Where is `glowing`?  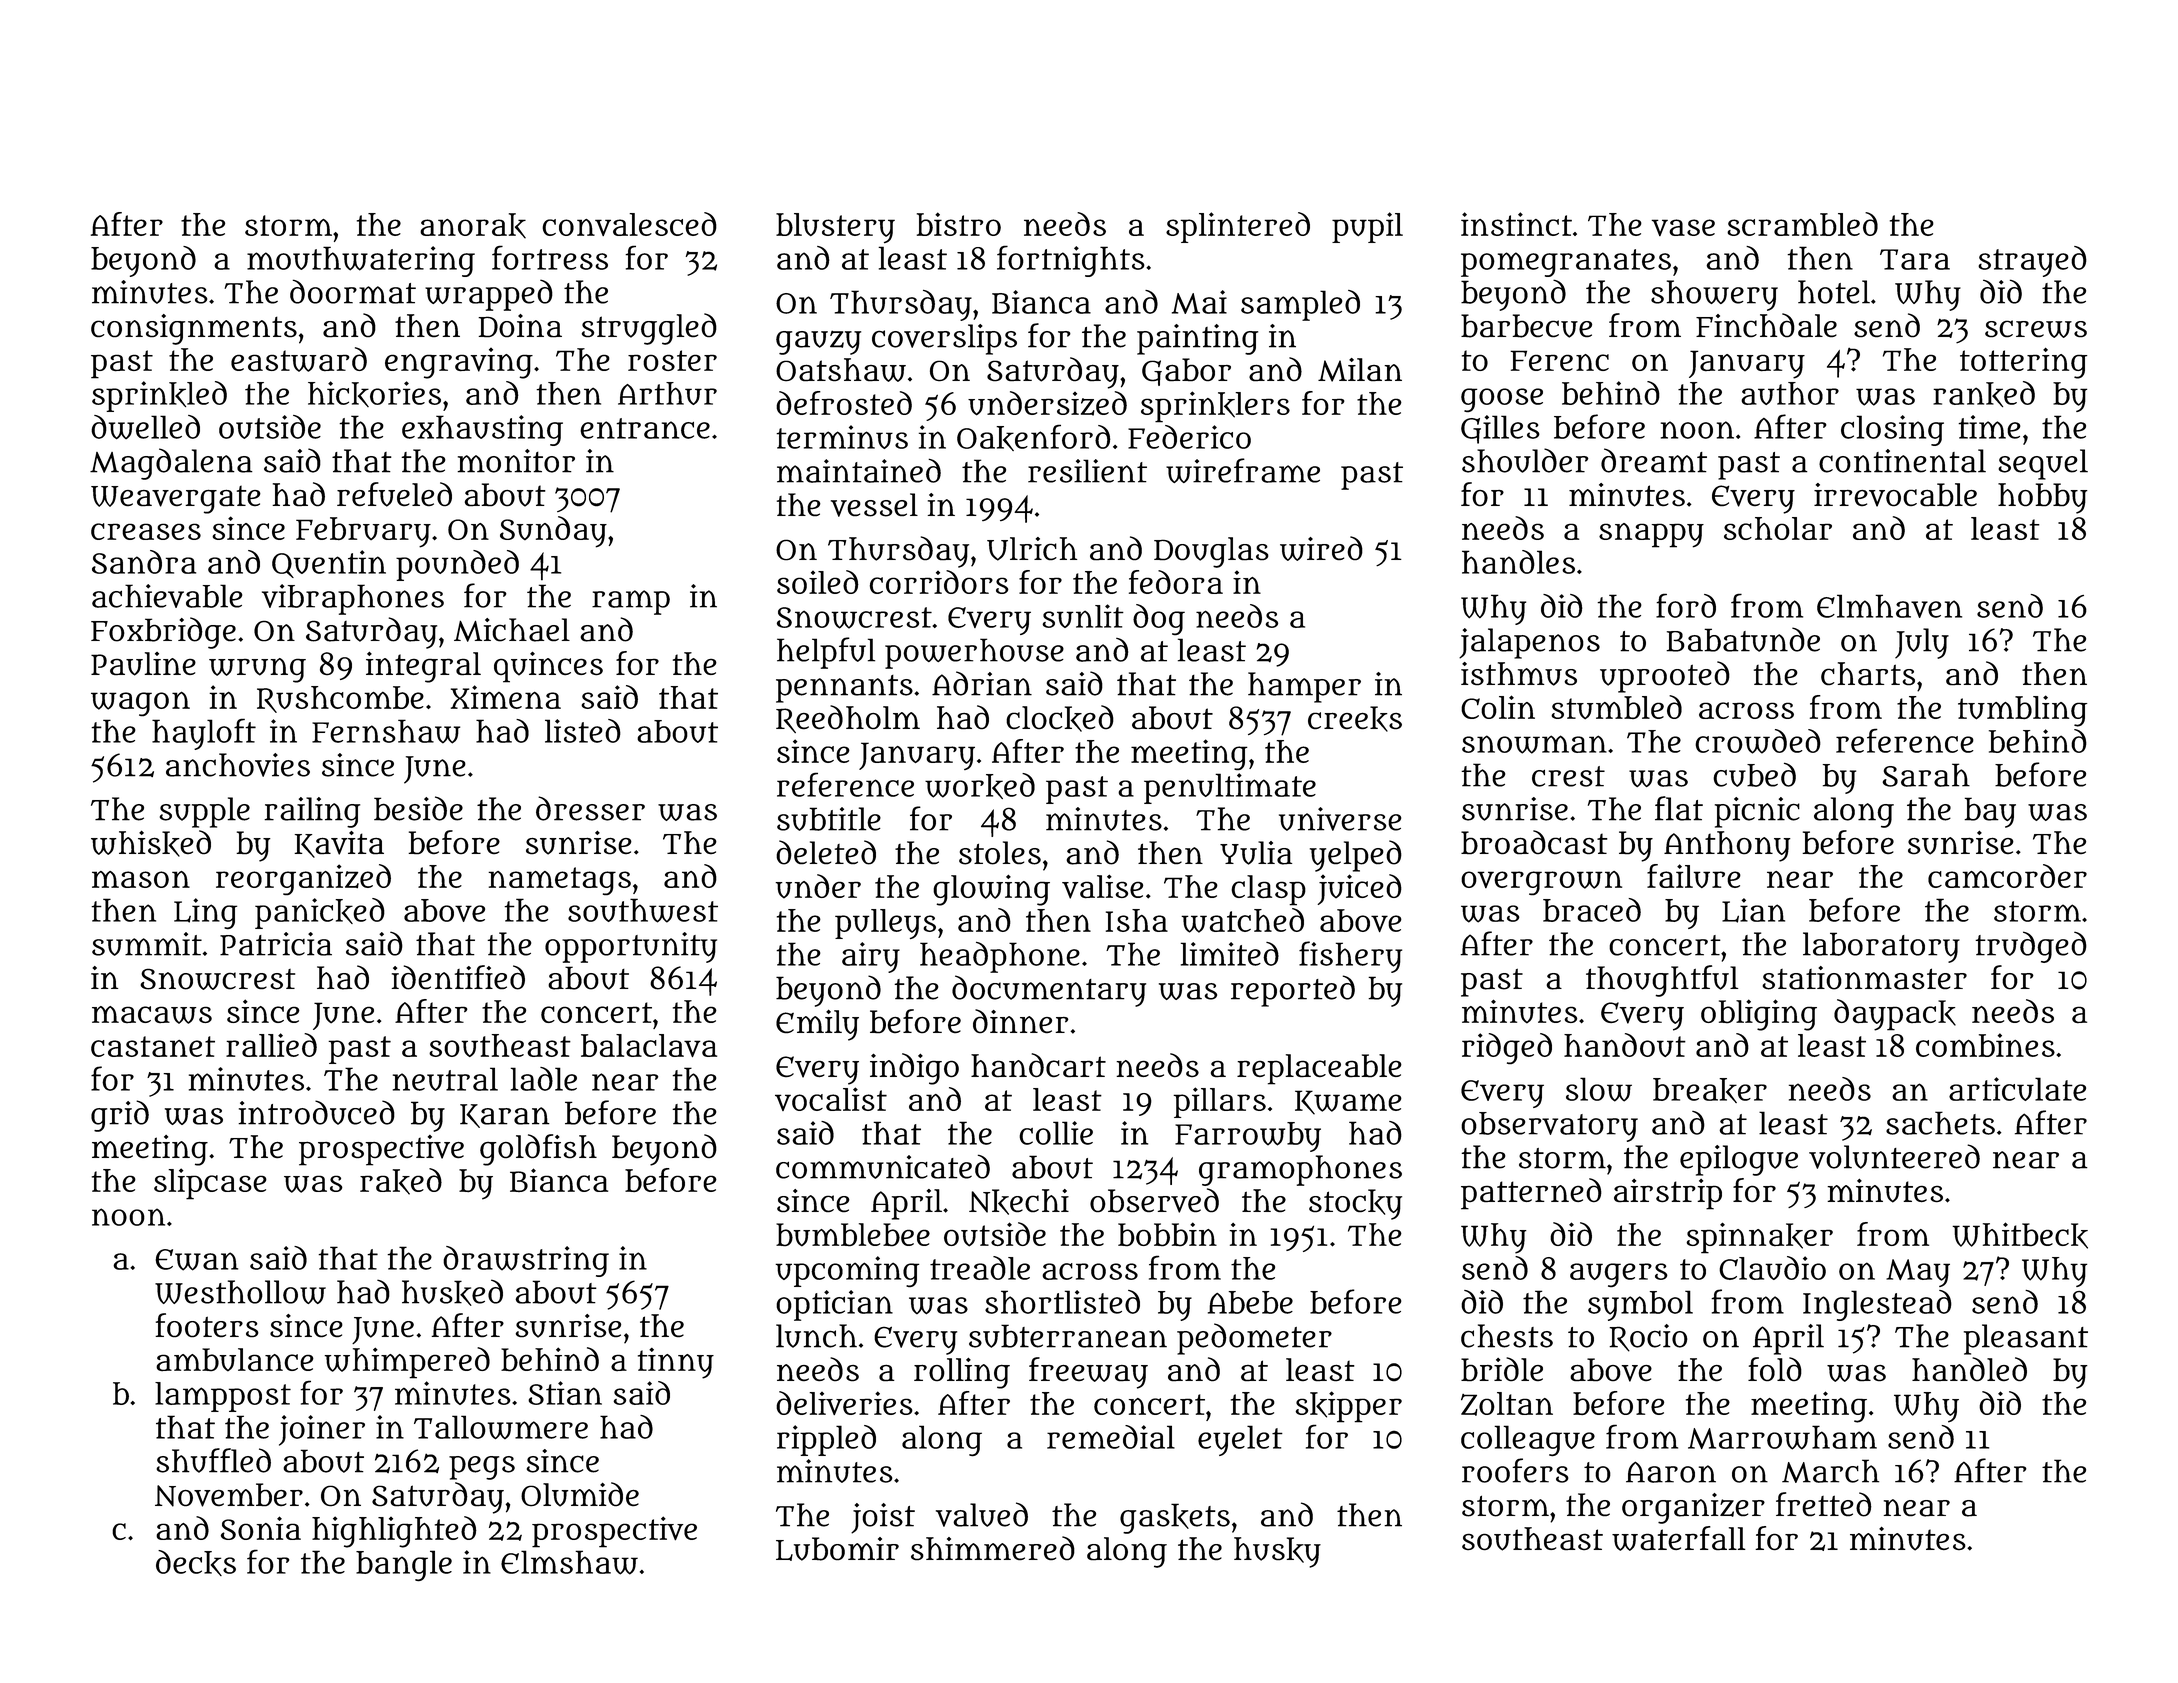 glowing is located at coordinates (991, 890).
